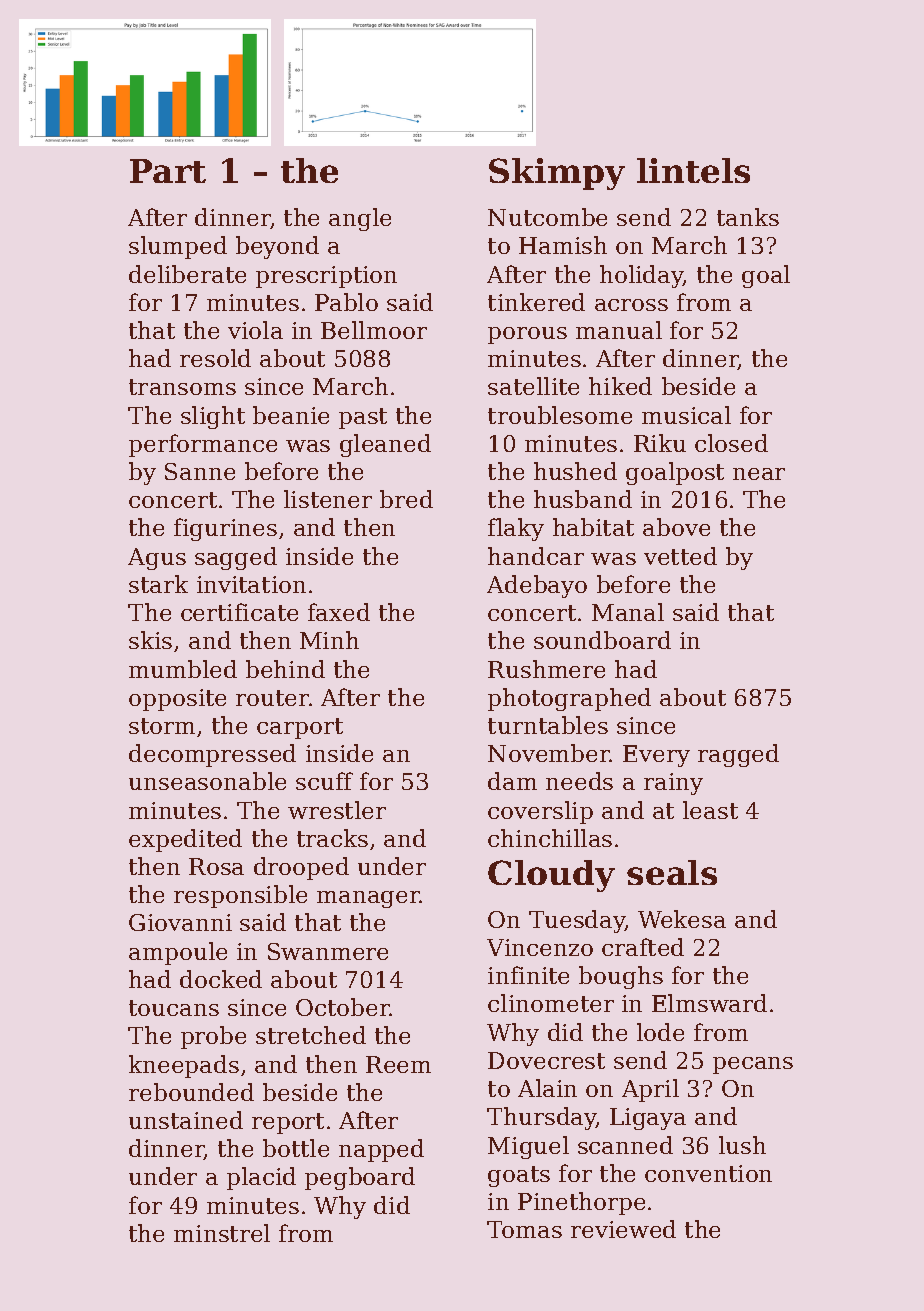 The image size is (924, 1311). Describe the element at coordinates (187, 274) in the page. I see `deliberate` at that location.
